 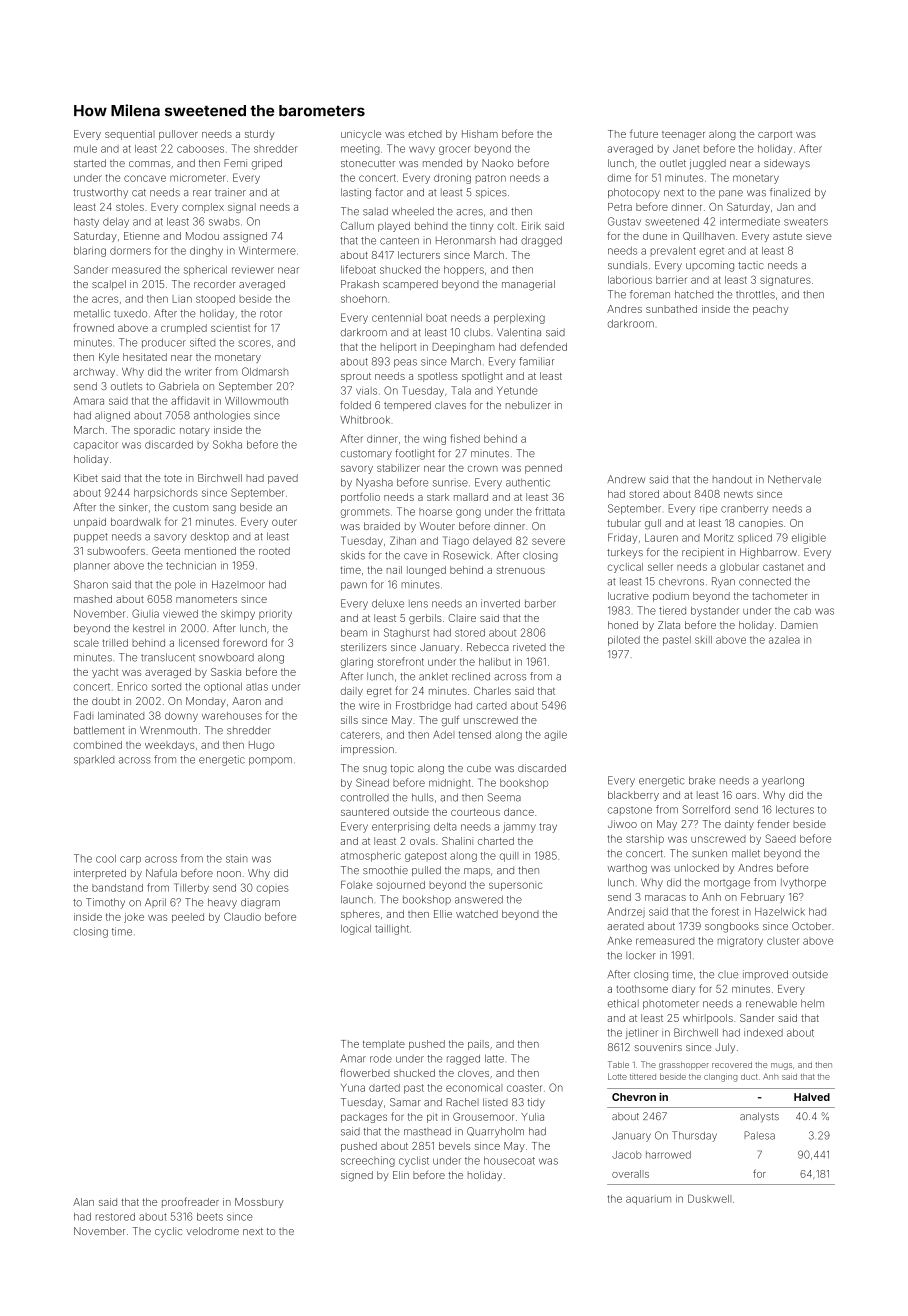 I want to click on boardwalk, so click(x=136, y=522).
